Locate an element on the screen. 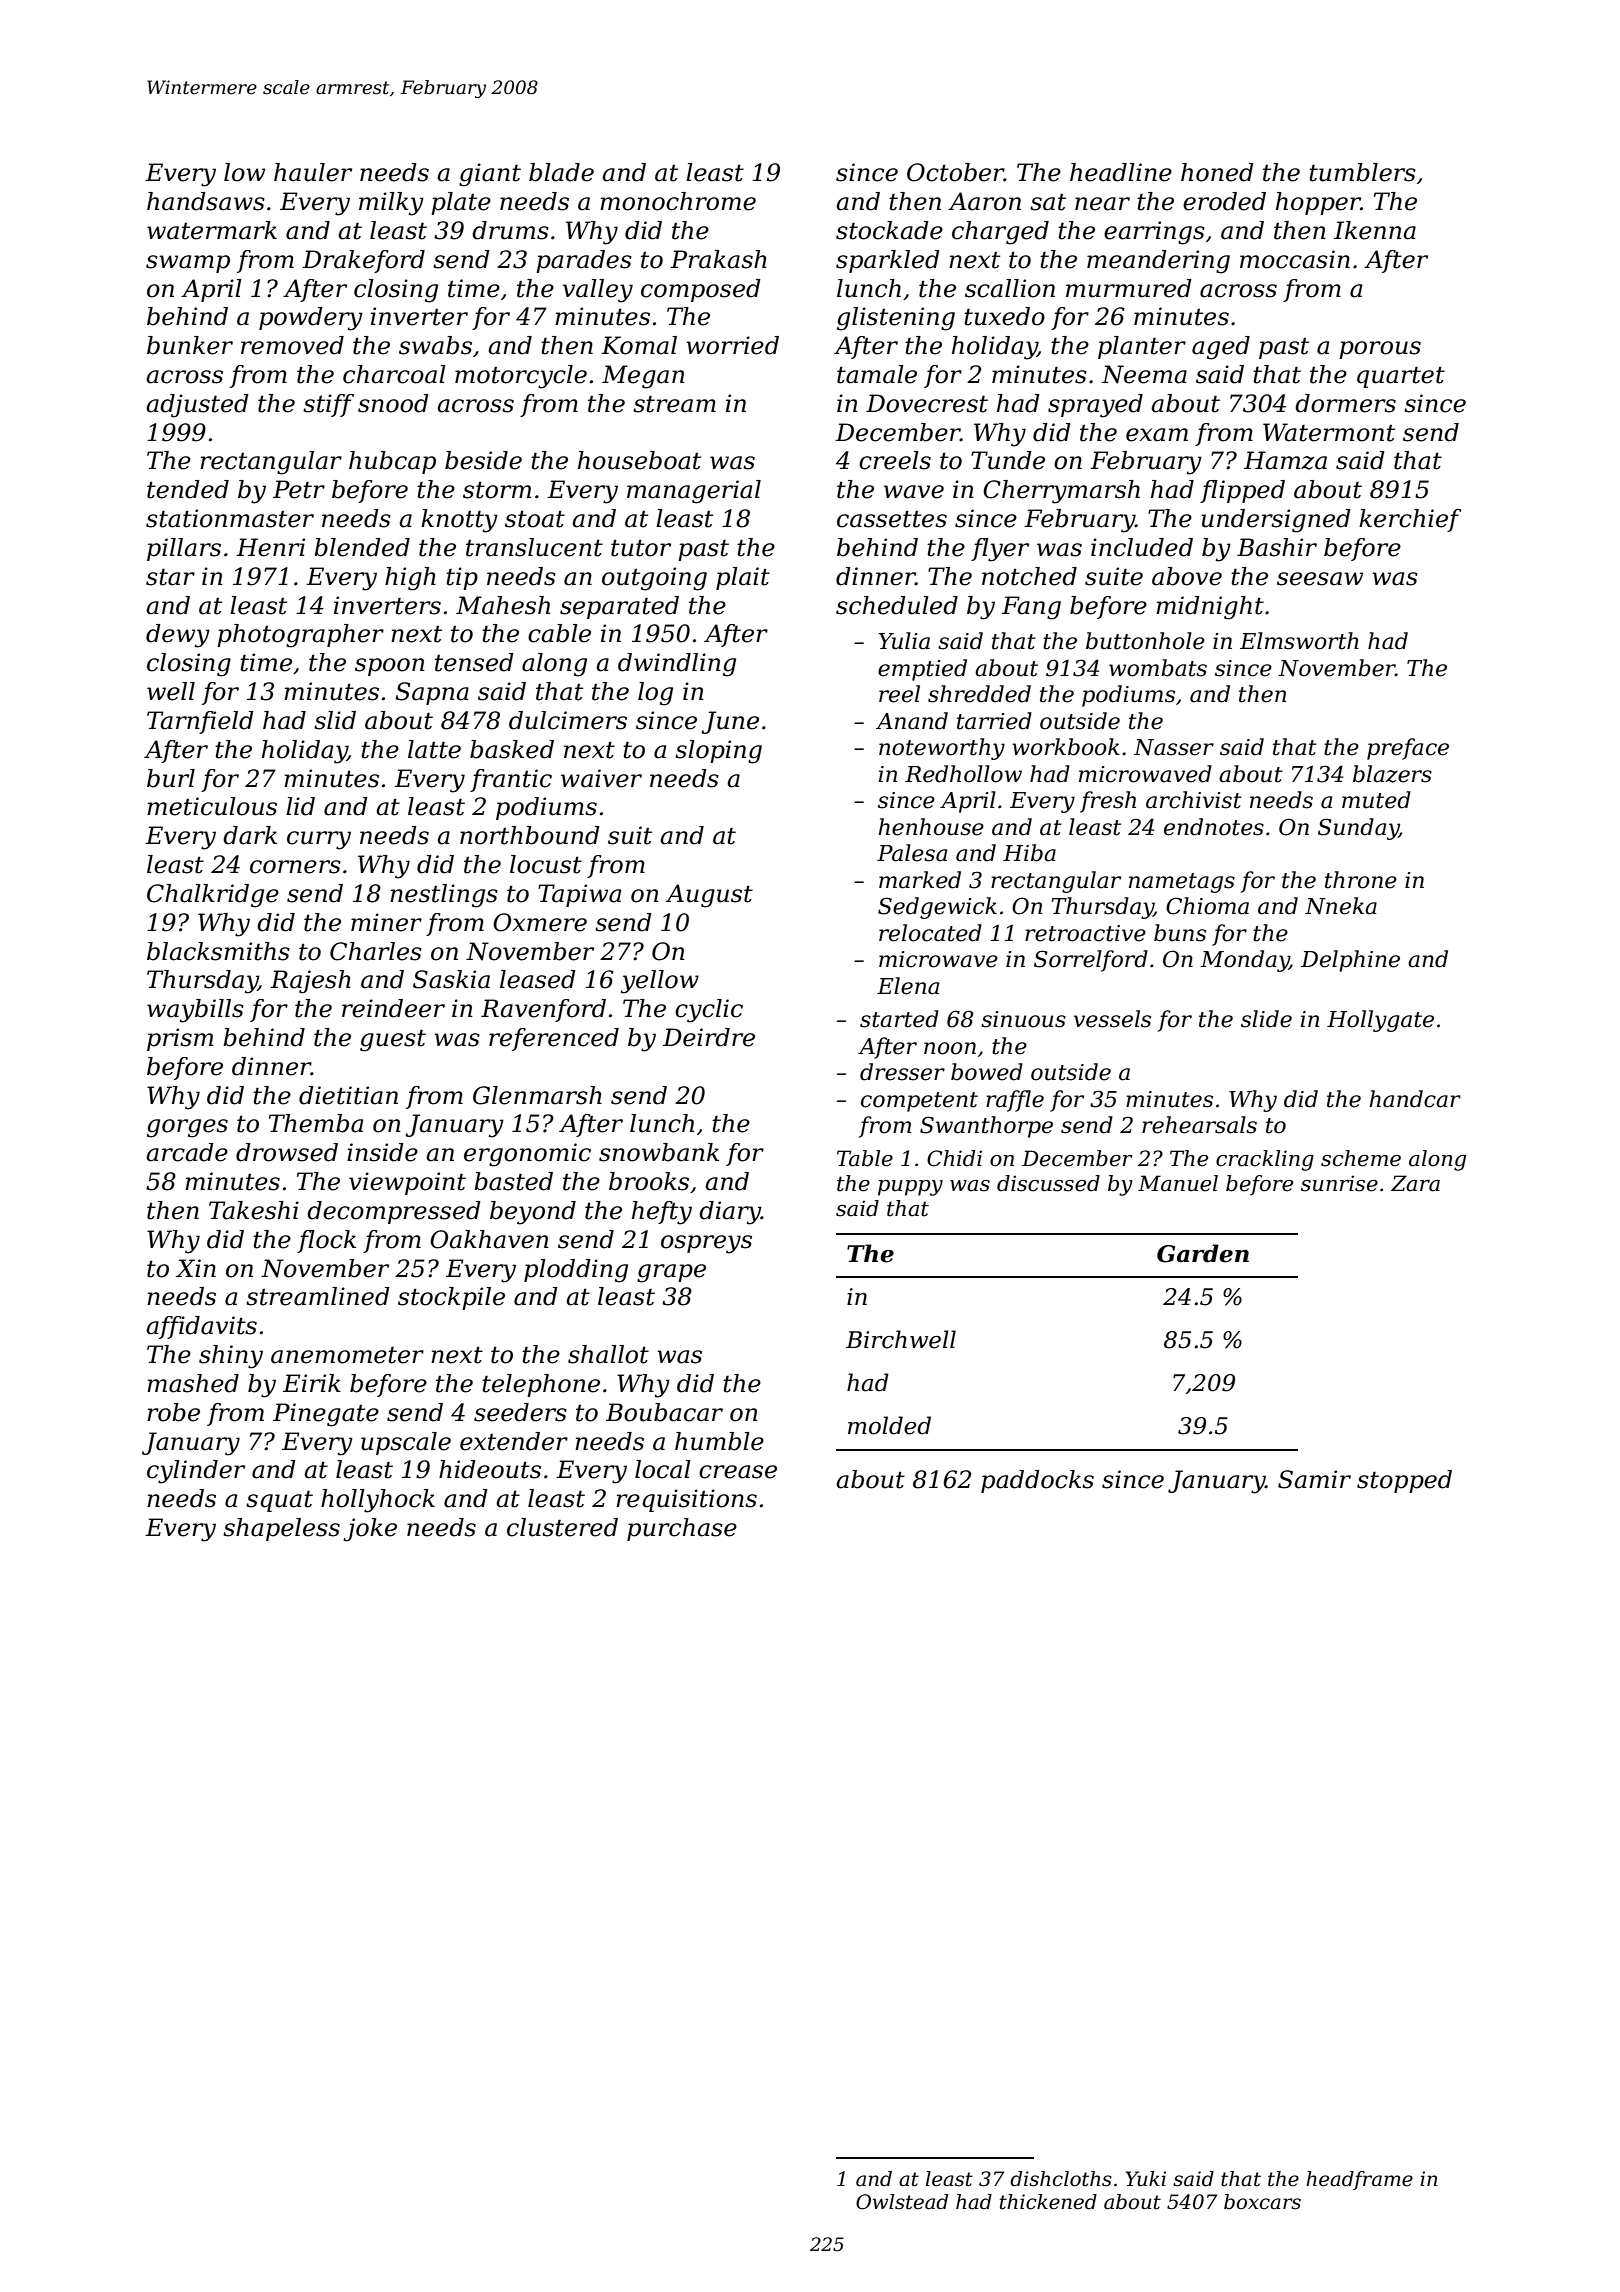 The height and width of the screenshot is (2292, 1620). Owlstead is located at coordinates (902, 2202).
